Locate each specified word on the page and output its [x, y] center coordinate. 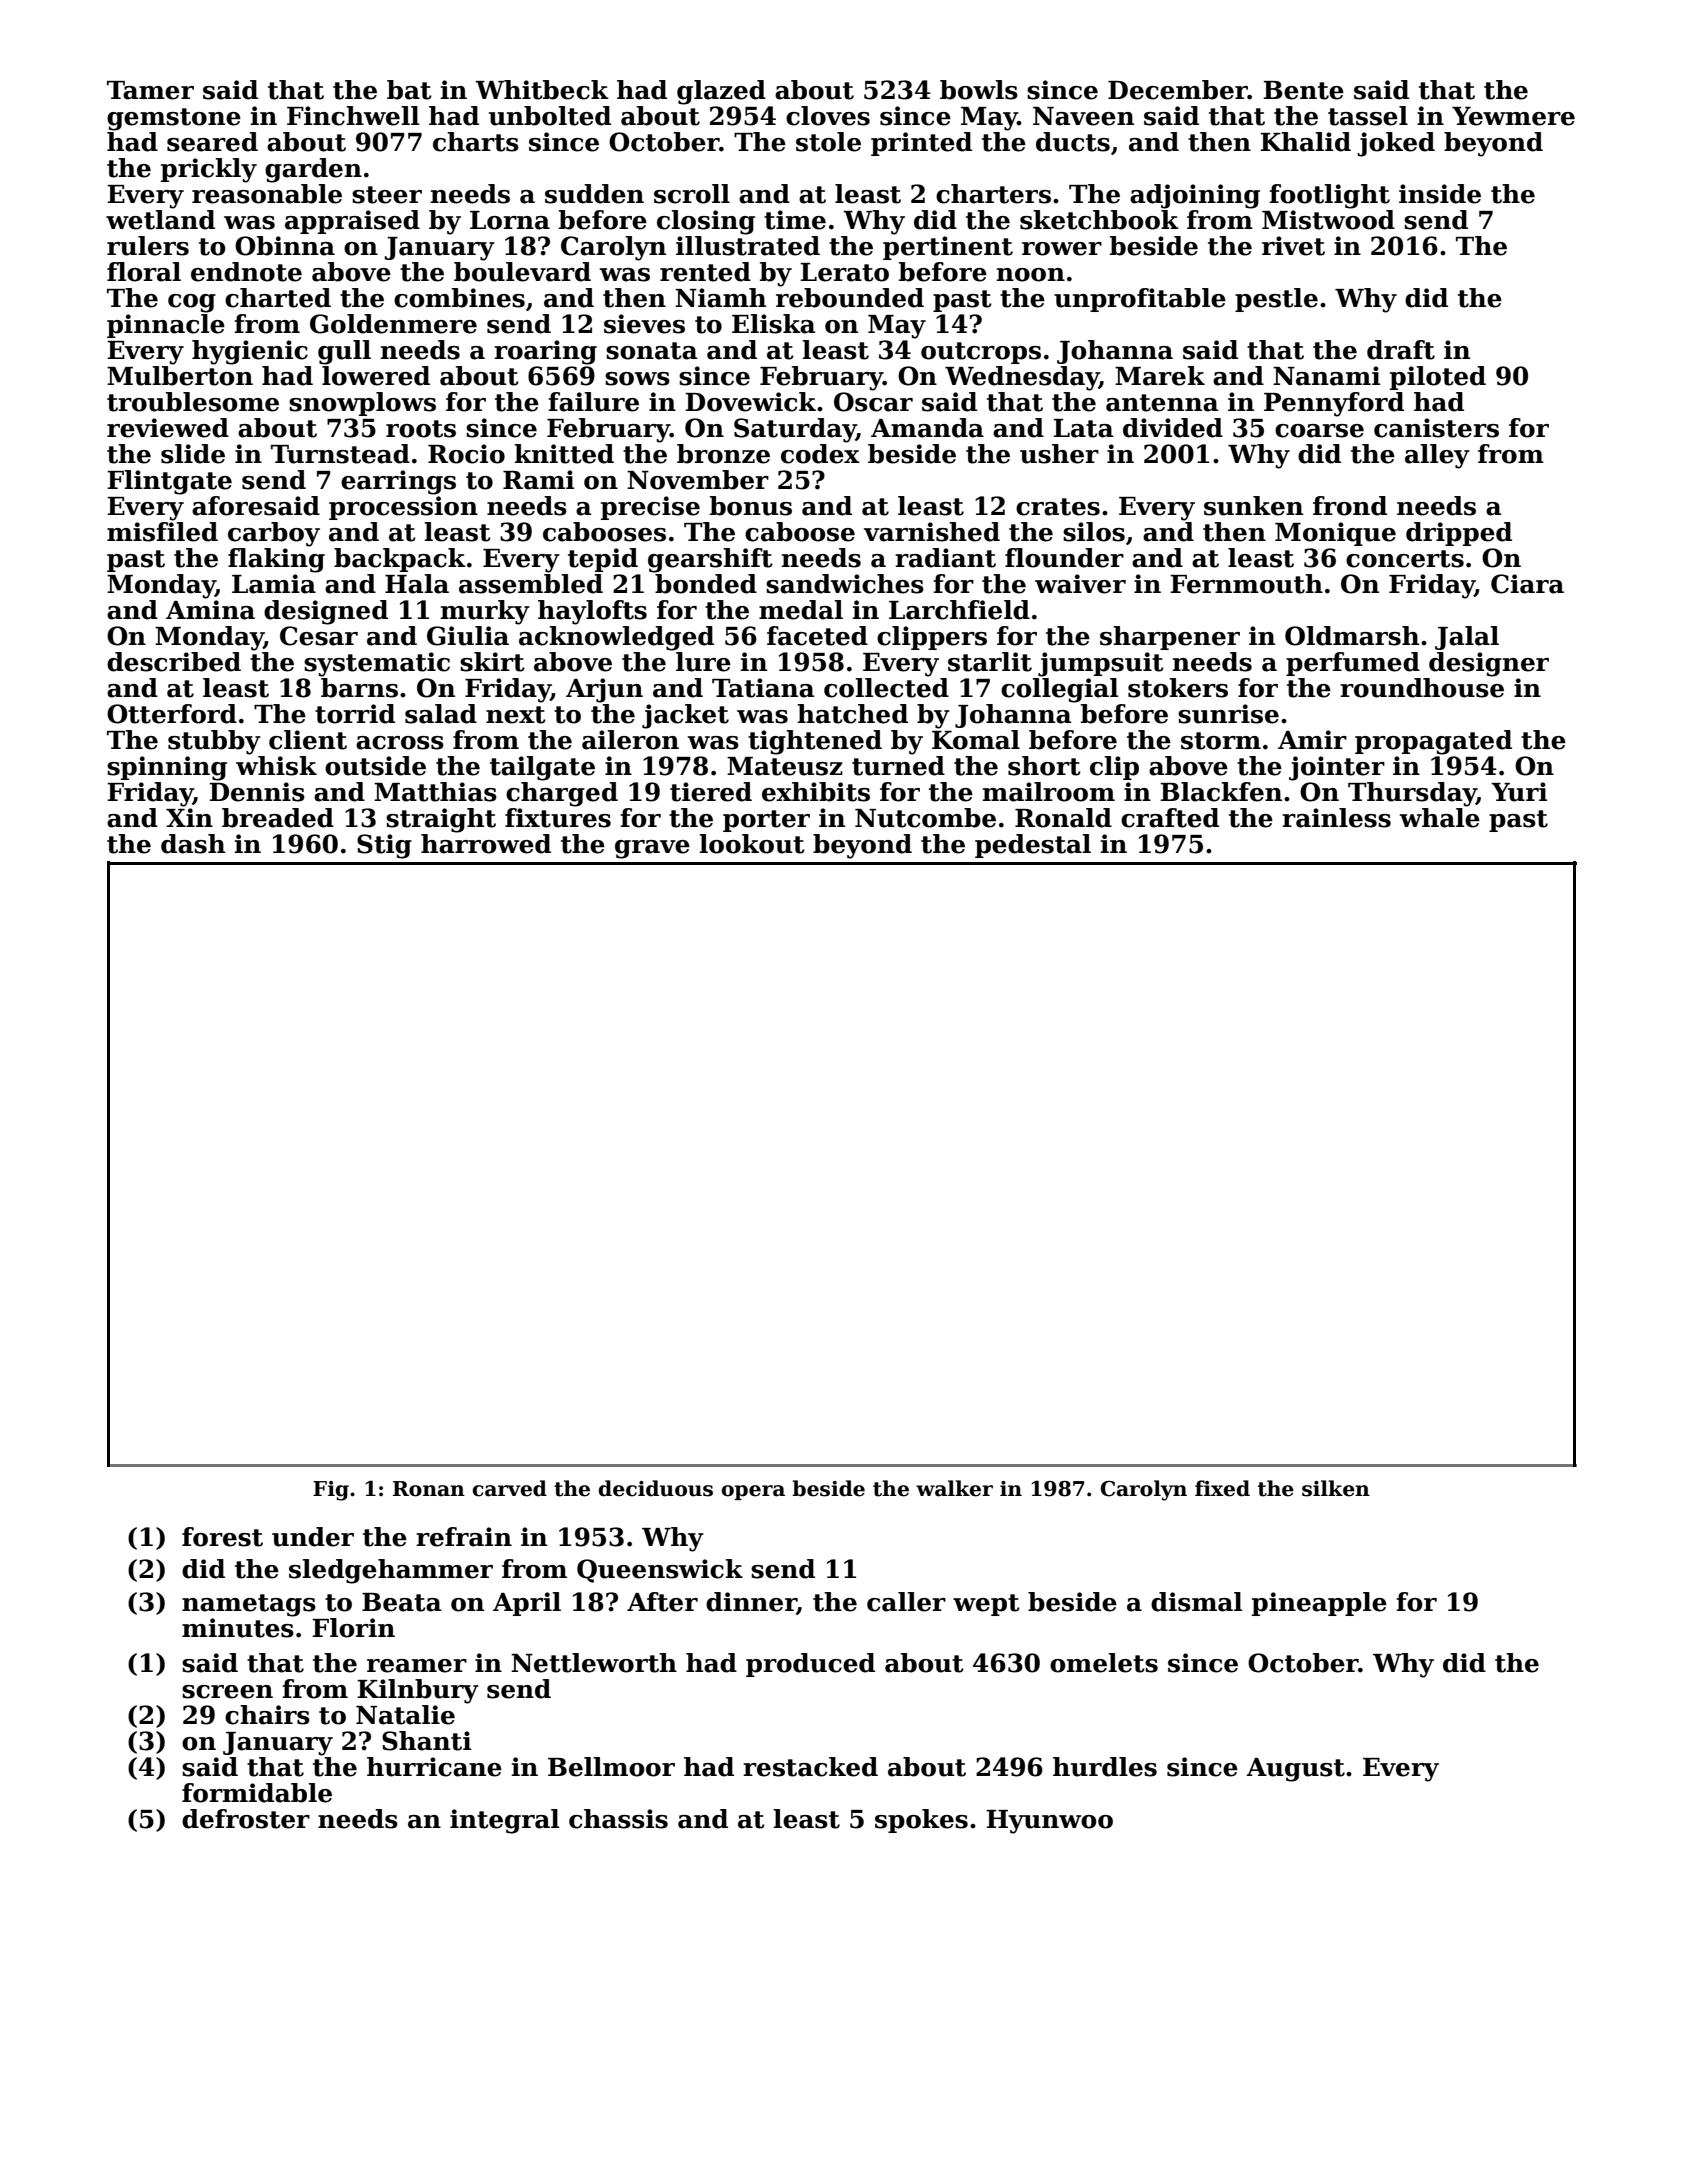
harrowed [486, 844]
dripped [1459, 534]
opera [753, 1492]
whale [1440, 818]
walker [954, 1488]
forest [222, 1537]
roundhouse [1422, 688]
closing [706, 222]
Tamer [150, 90]
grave [652, 849]
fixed [1222, 1488]
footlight [1329, 196]
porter [766, 821]
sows [637, 379]
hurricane [434, 1767]
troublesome [193, 402]
